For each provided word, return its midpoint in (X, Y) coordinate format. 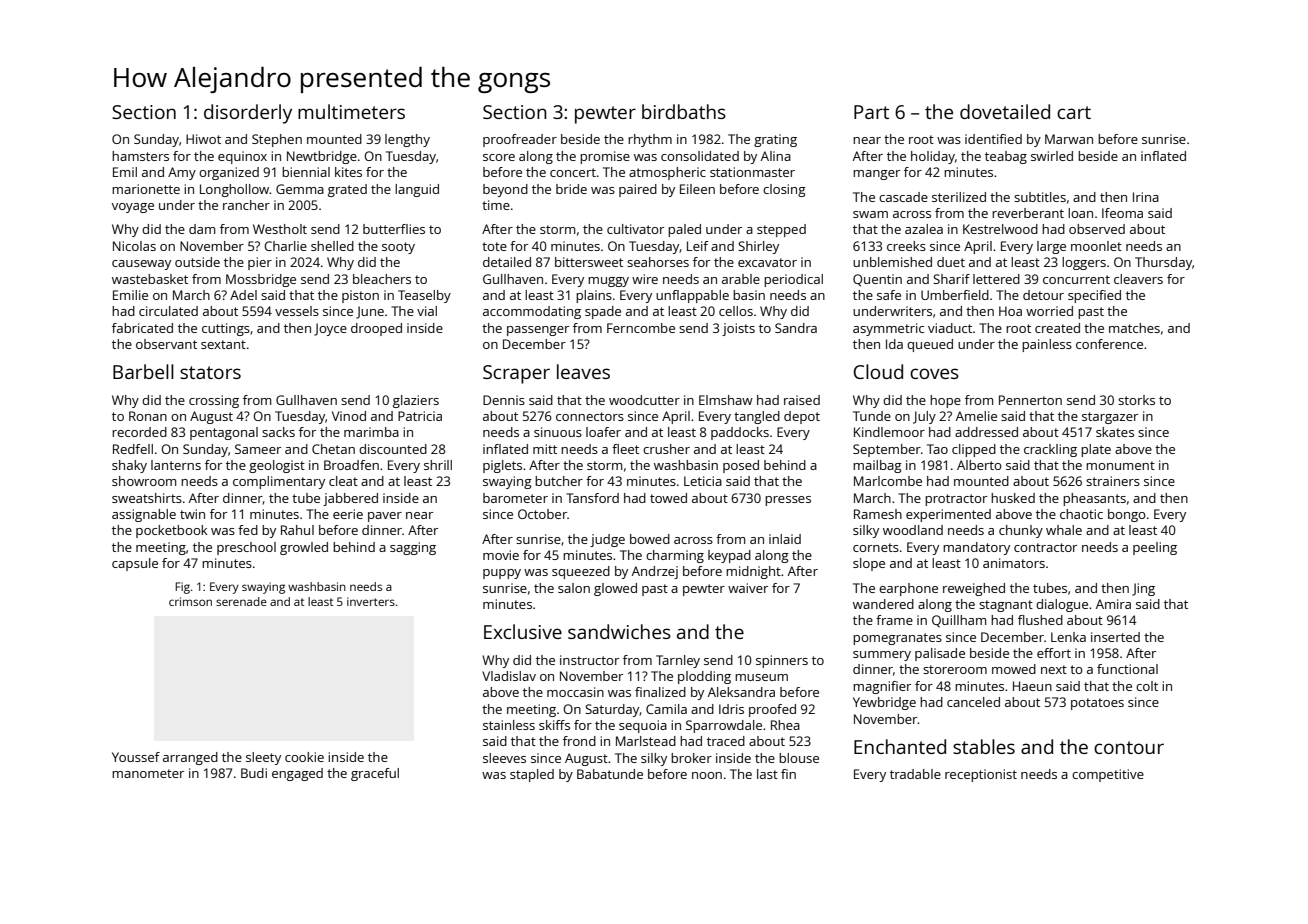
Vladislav (509, 676)
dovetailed (1005, 111)
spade (603, 312)
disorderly (248, 114)
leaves (583, 371)
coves (934, 373)
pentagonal (224, 433)
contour (1129, 747)
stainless (509, 725)
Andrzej (655, 572)
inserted (1115, 637)
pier (260, 263)
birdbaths (684, 111)
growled (304, 548)
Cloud (878, 371)
